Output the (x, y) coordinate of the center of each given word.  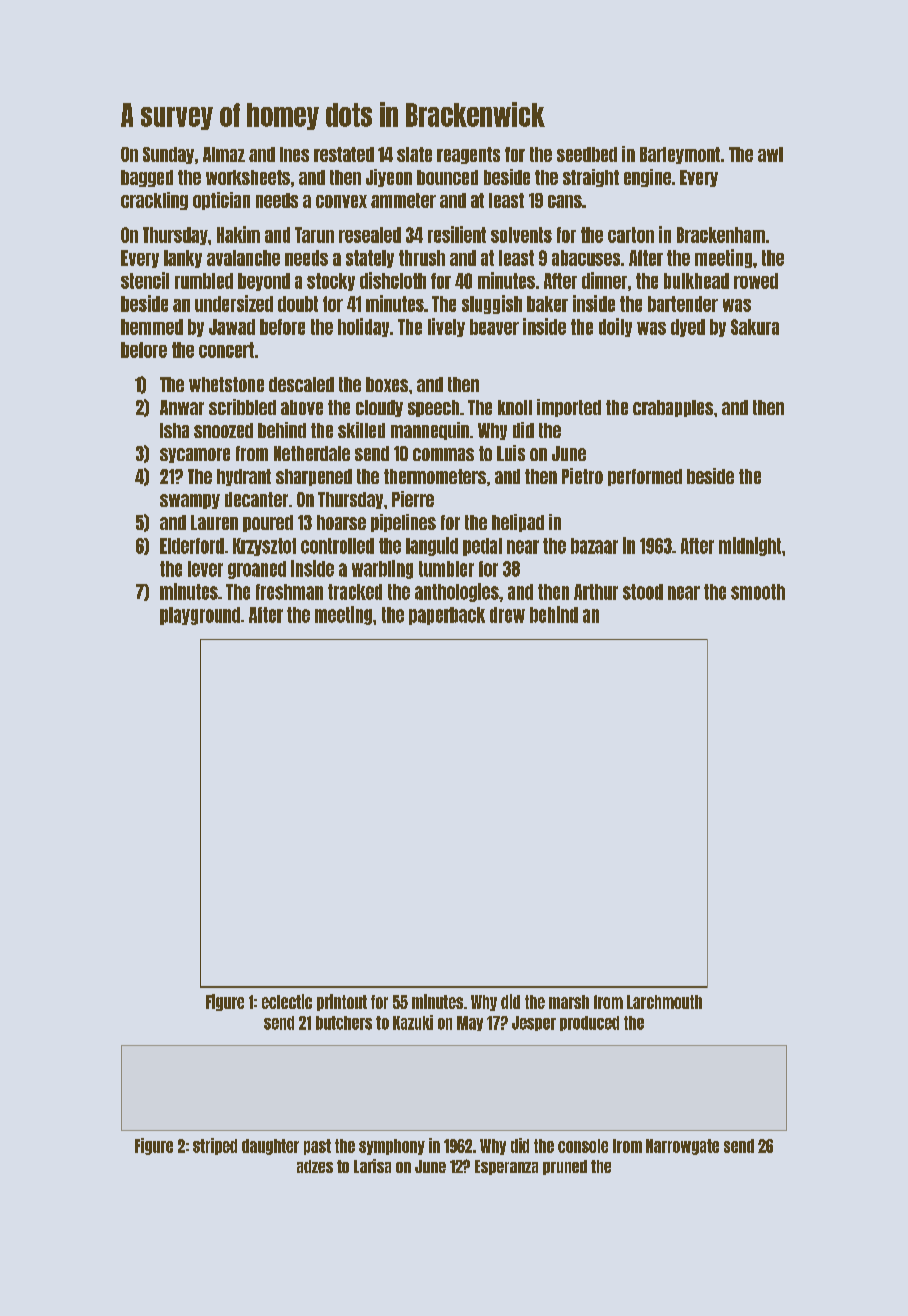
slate (414, 154)
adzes (315, 1166)
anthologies (457, 592)
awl (770, 154)
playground (200, 616)
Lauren (214, 522)
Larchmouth (664, 1002)
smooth (758, 592)
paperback (447, 616)
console (583, 1146)
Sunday (168, 155)
